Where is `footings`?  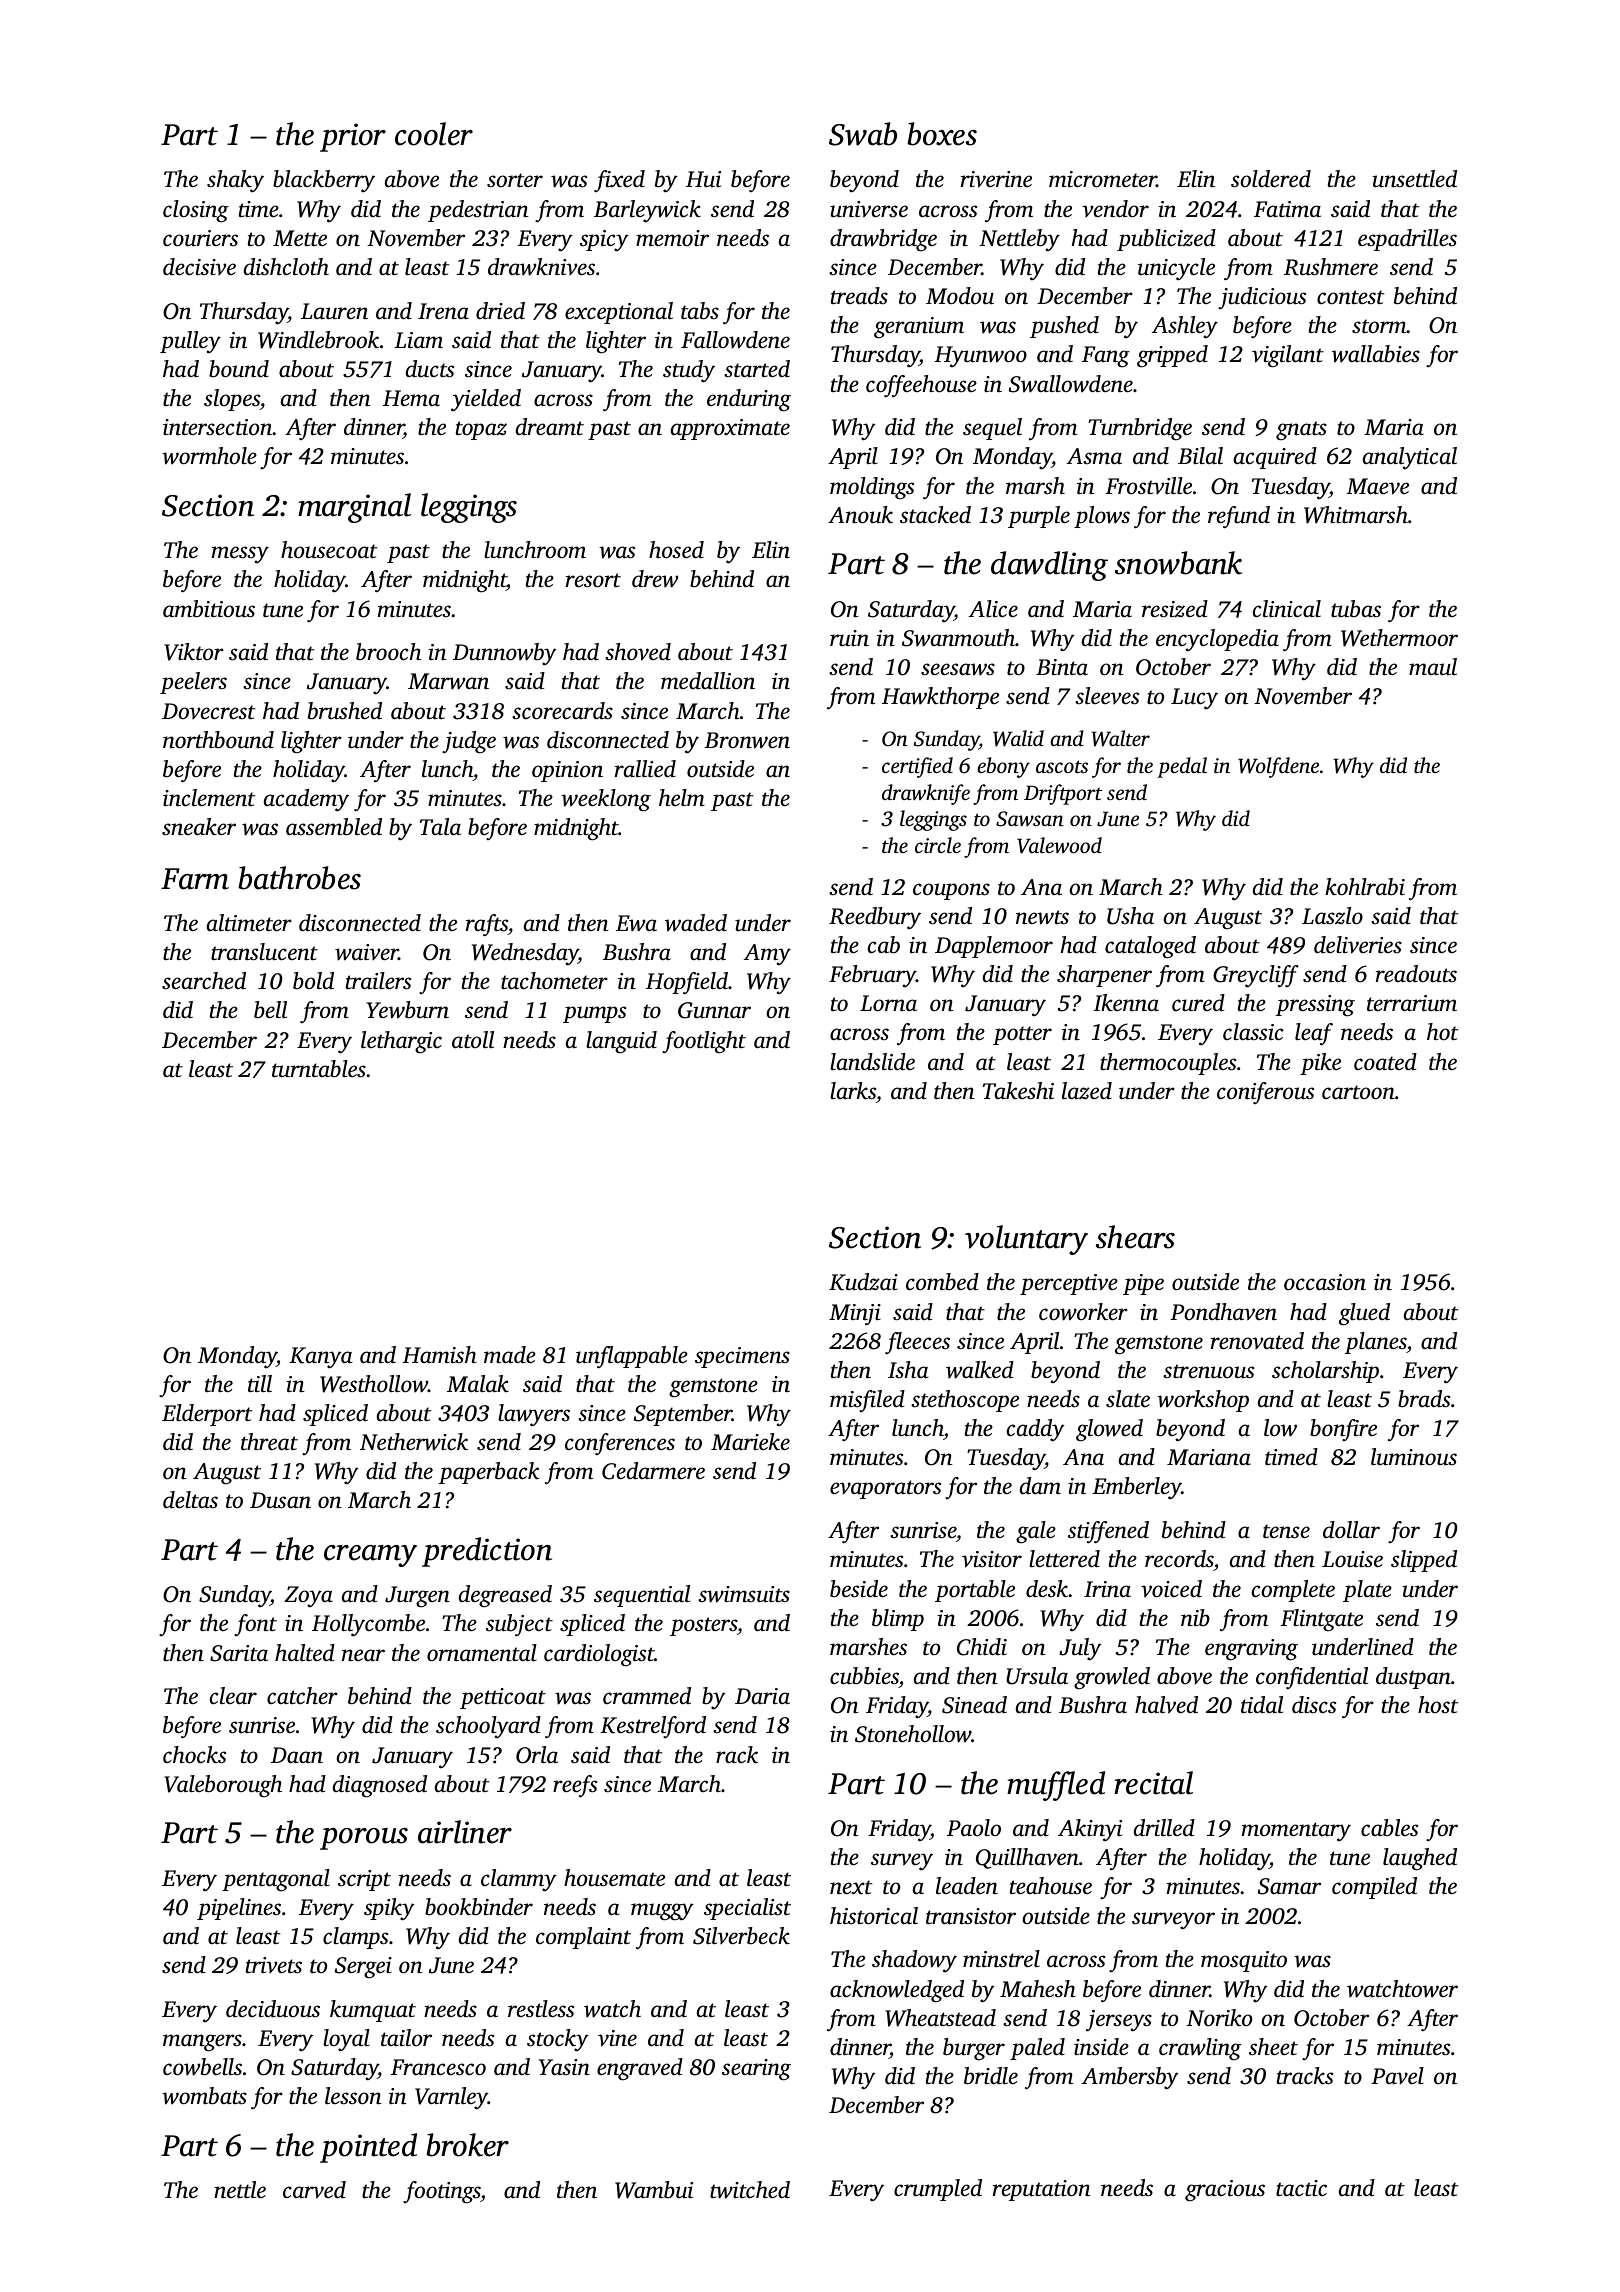
footings is located at coordinates (442, 2192).
